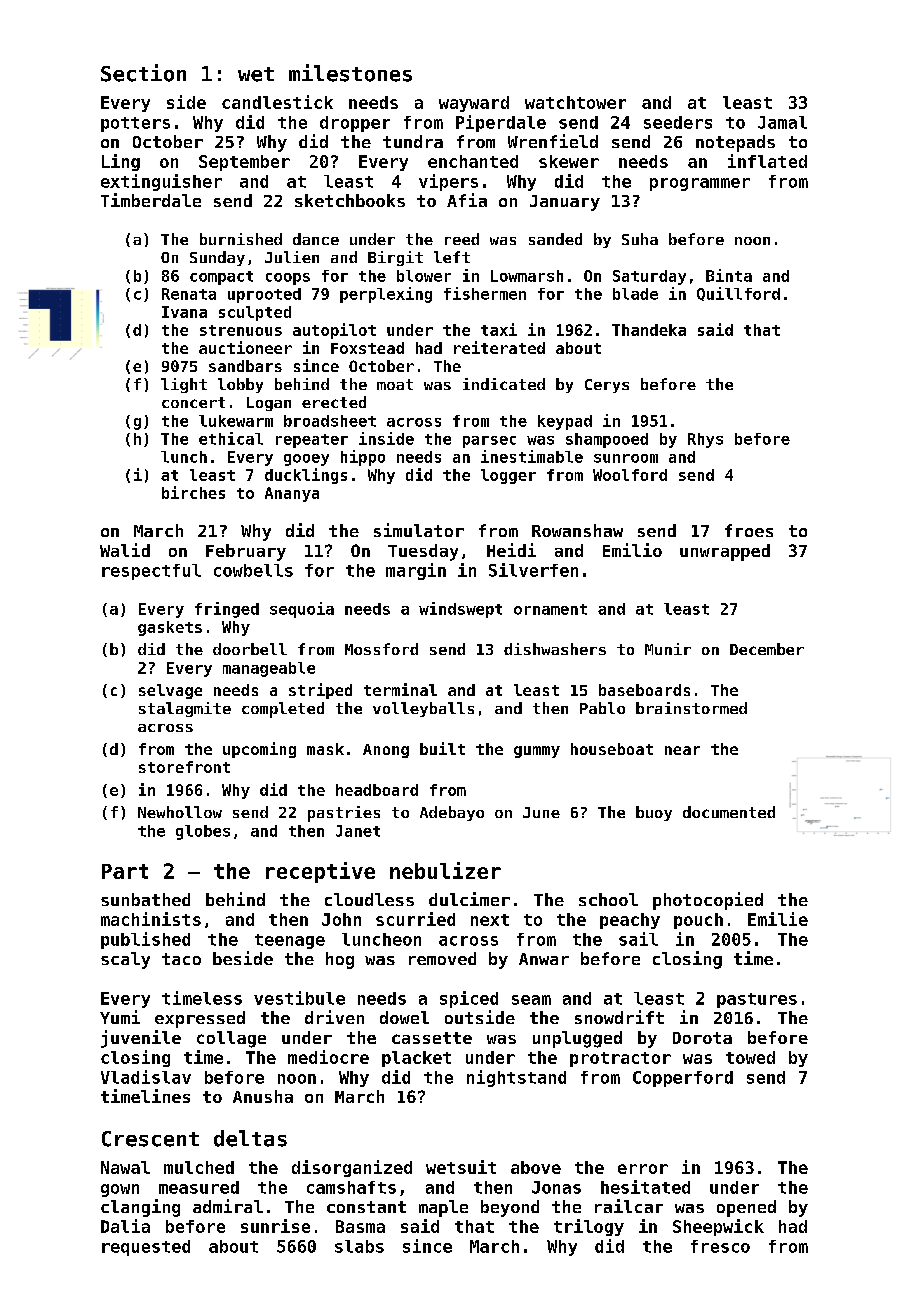 This document has height=1316, width=908. What do you see at coordinates (151, 200) in the document?
I see `Timberdale` at bounding box center [151, 200].
